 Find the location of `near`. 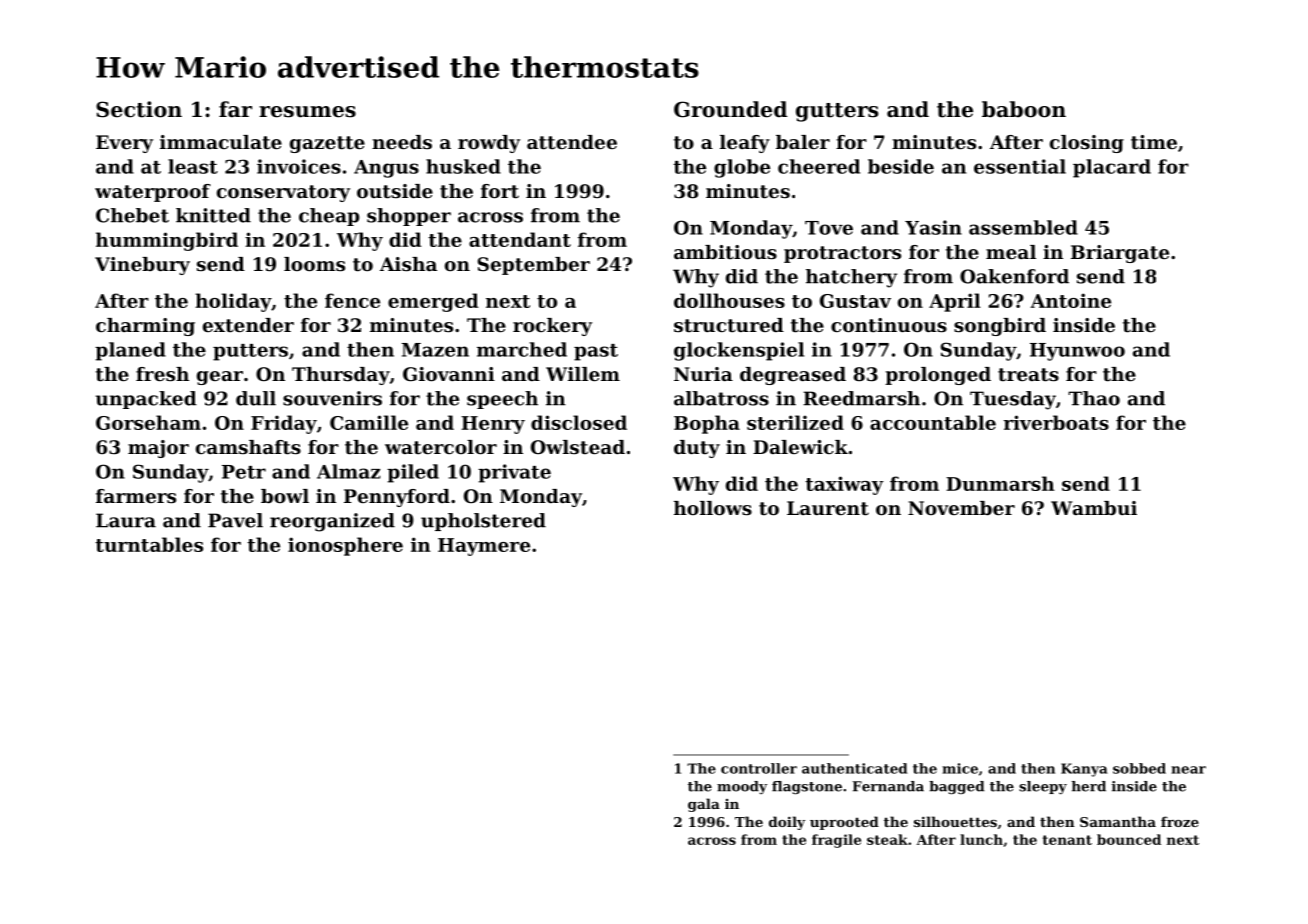

near is located at coordinates (1188, 770).
